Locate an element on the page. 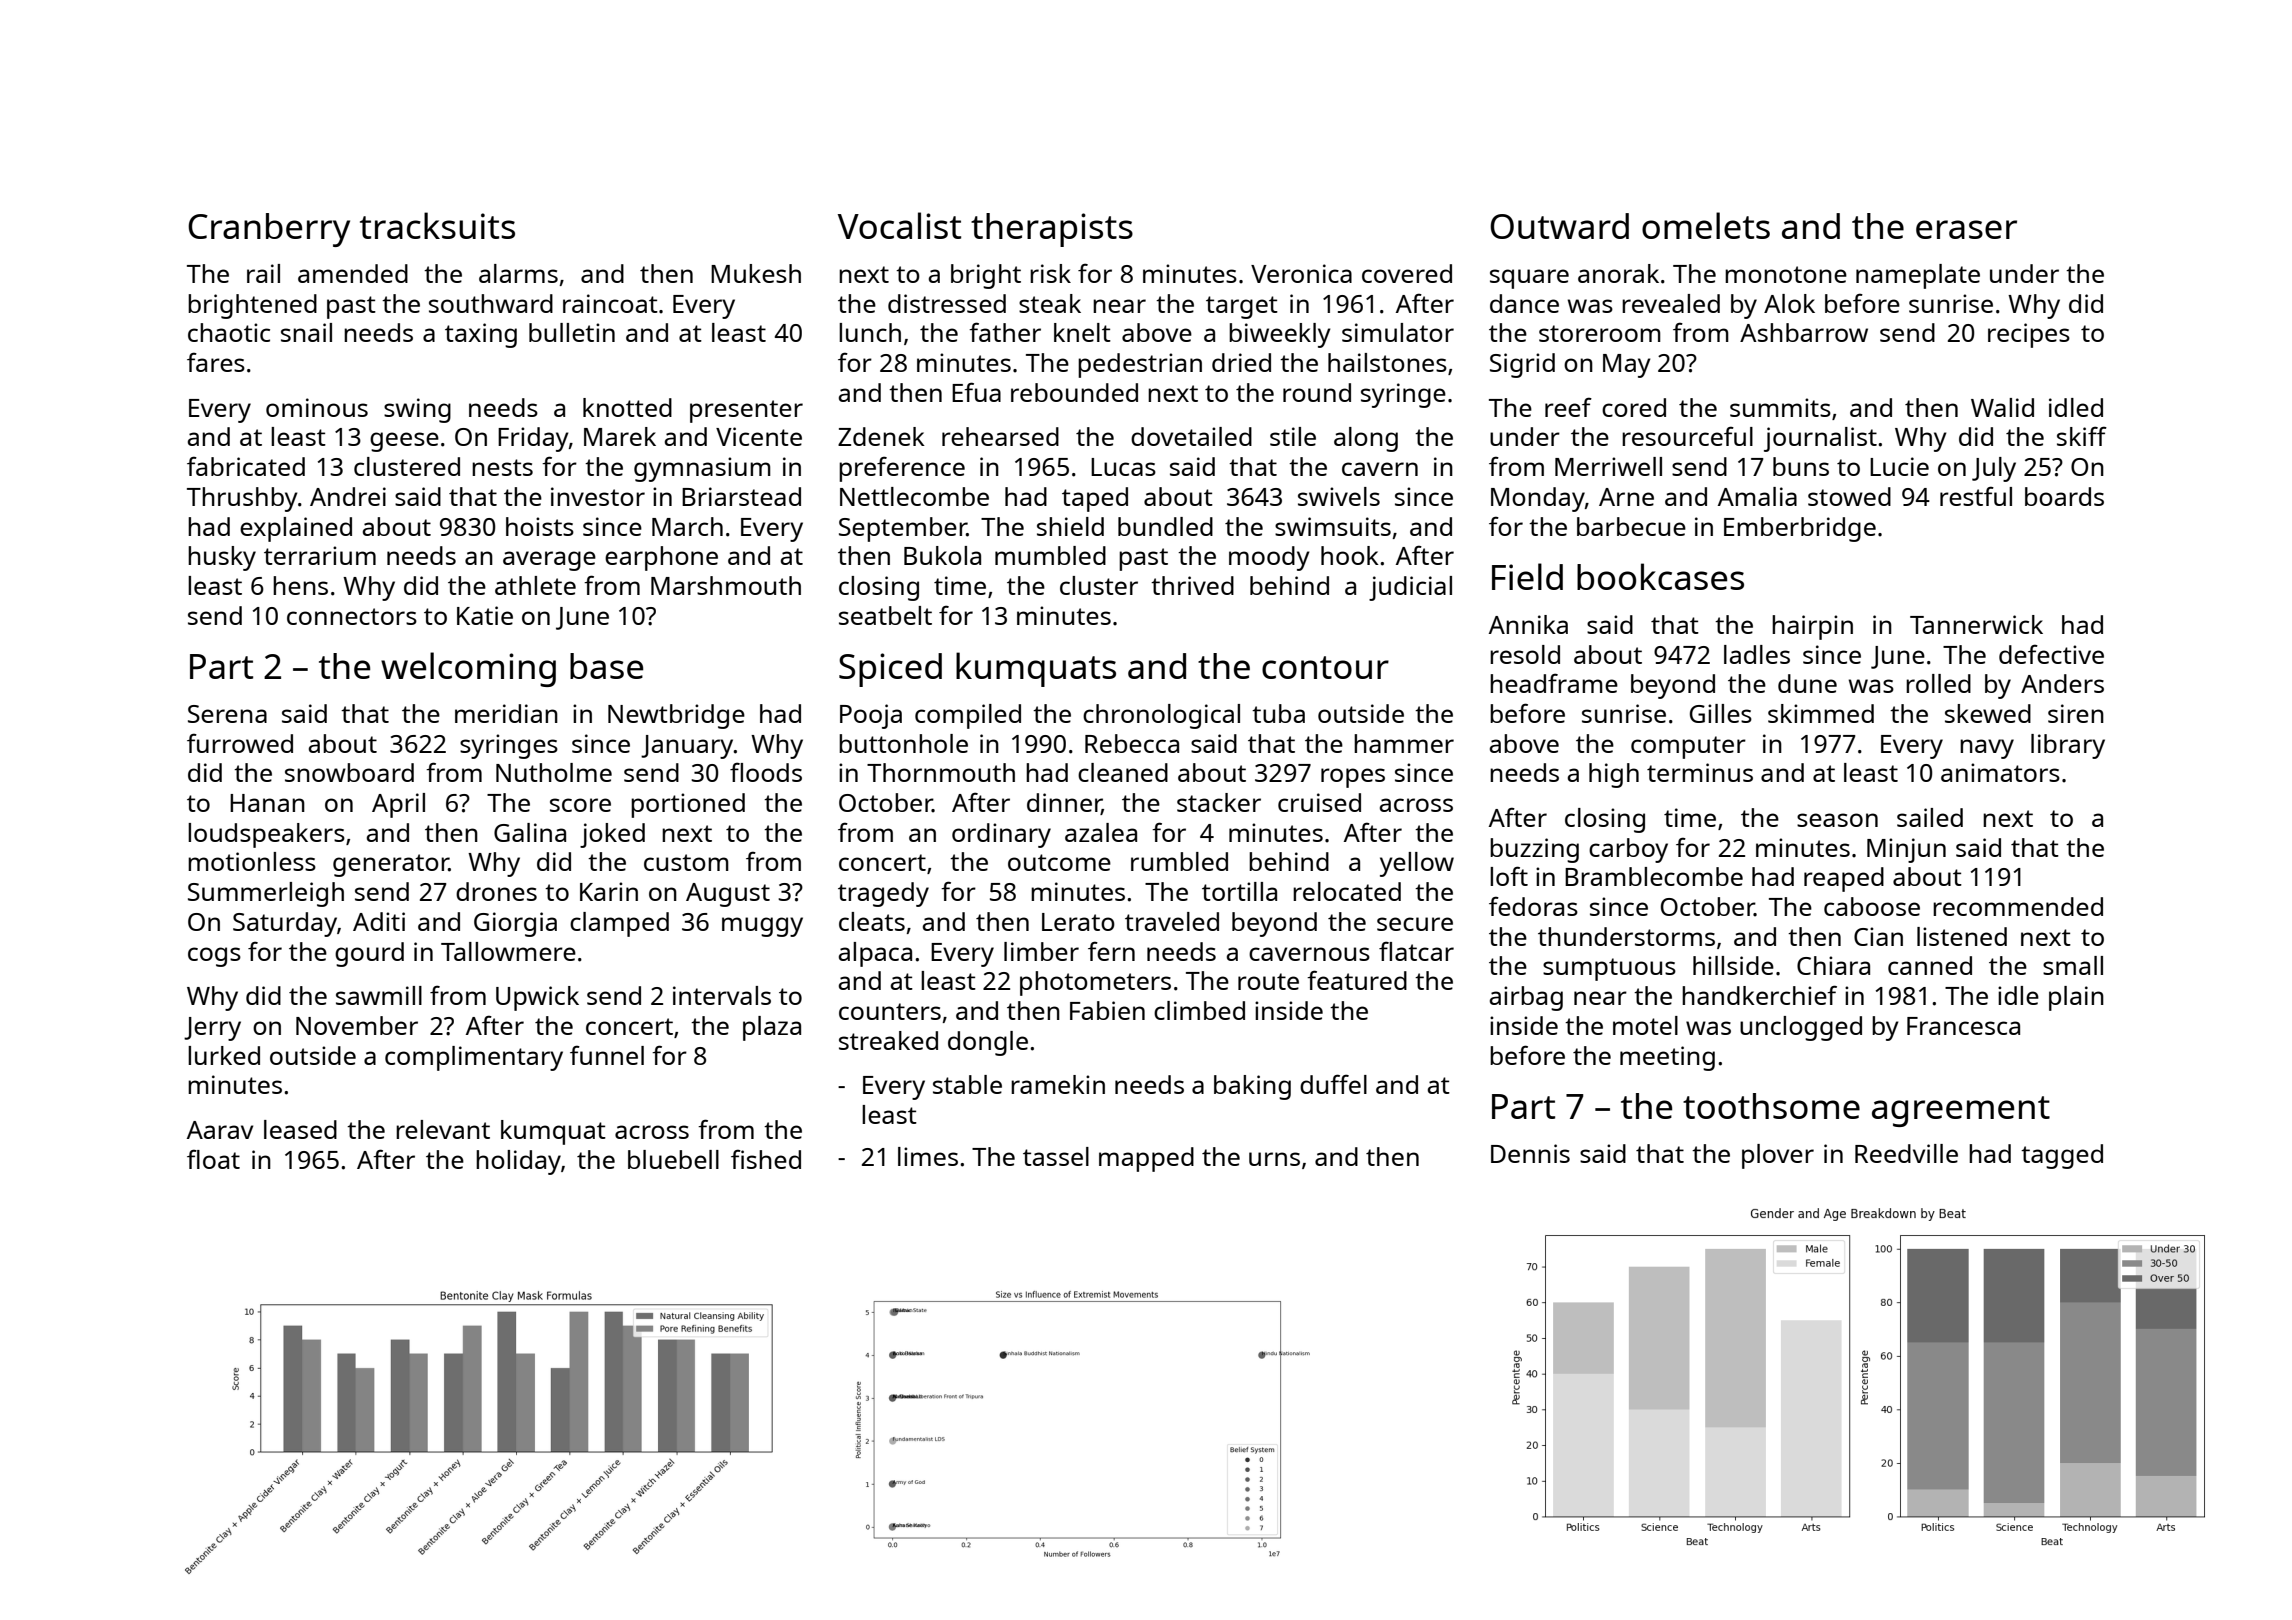 This image has width=2292, height=1620. furrowed is located at coordinates (240, 743).
